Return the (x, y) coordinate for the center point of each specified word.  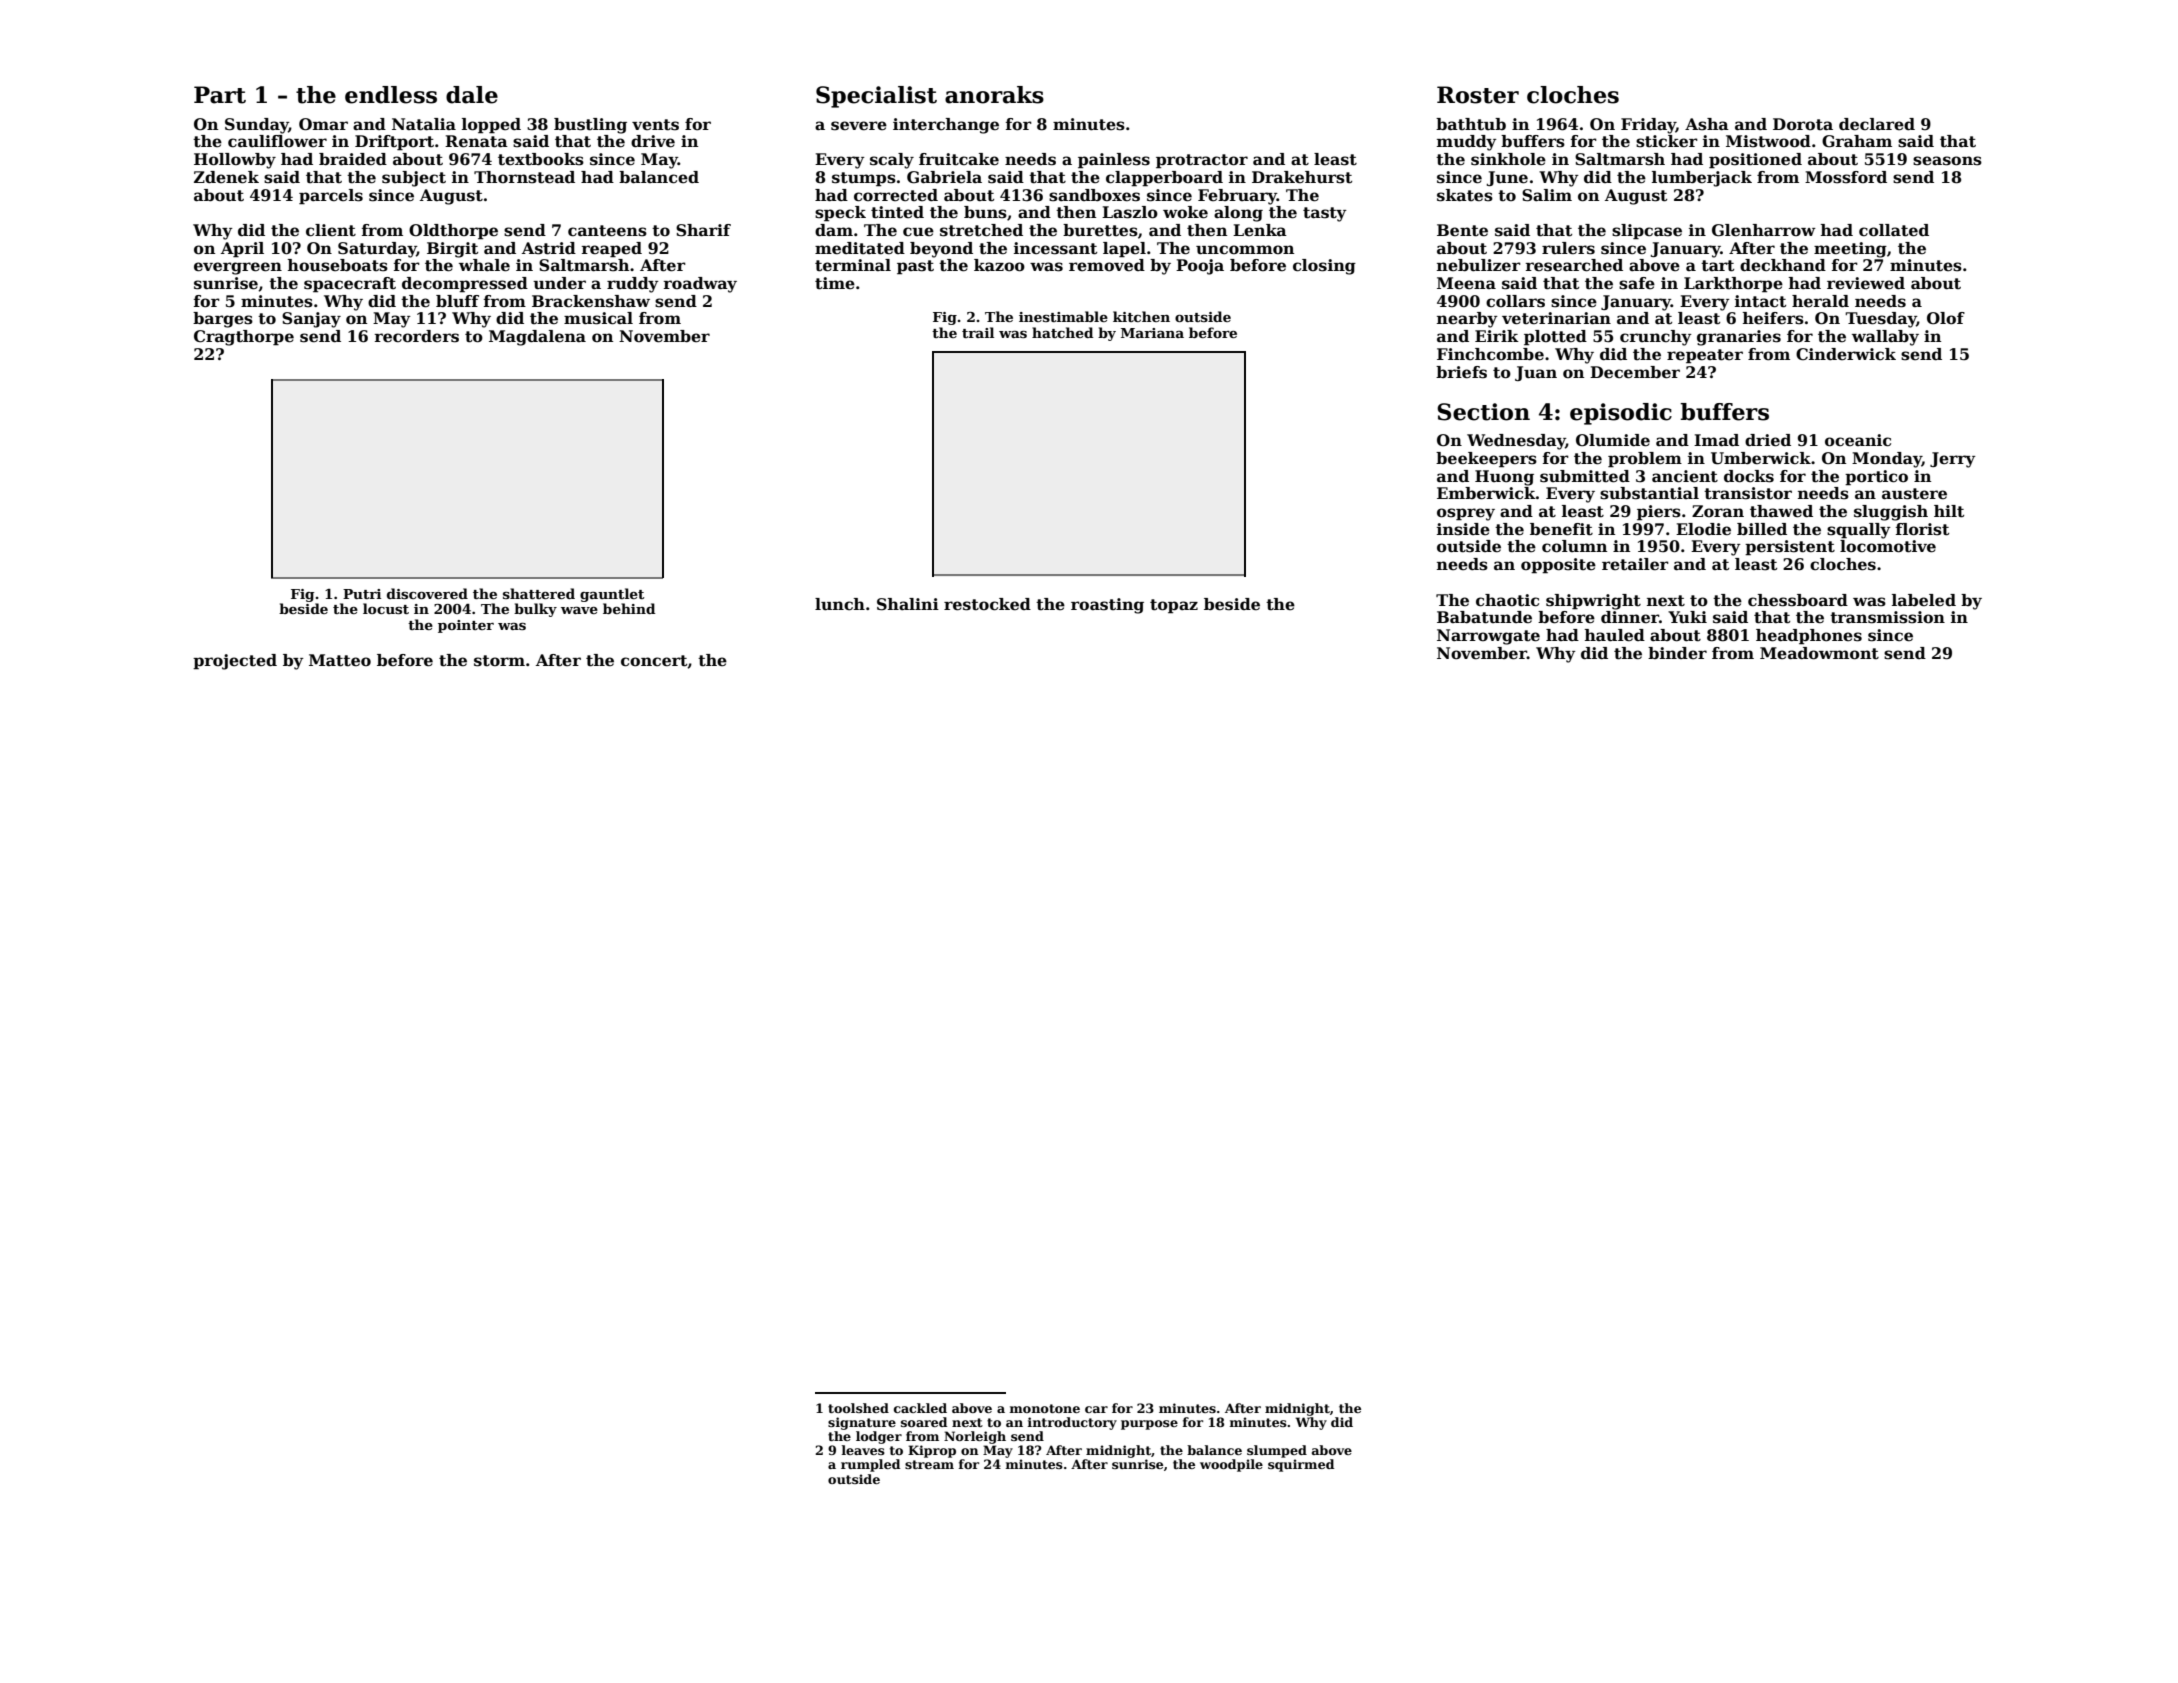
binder (1677, 653)
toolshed (858, 1408)
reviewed (1866, 283)
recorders (417, 336)
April (242, 250)
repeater (1705, 356)
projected (235, 662)
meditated (860, 248)
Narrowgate (1488, 637)
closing (1324, 267)
